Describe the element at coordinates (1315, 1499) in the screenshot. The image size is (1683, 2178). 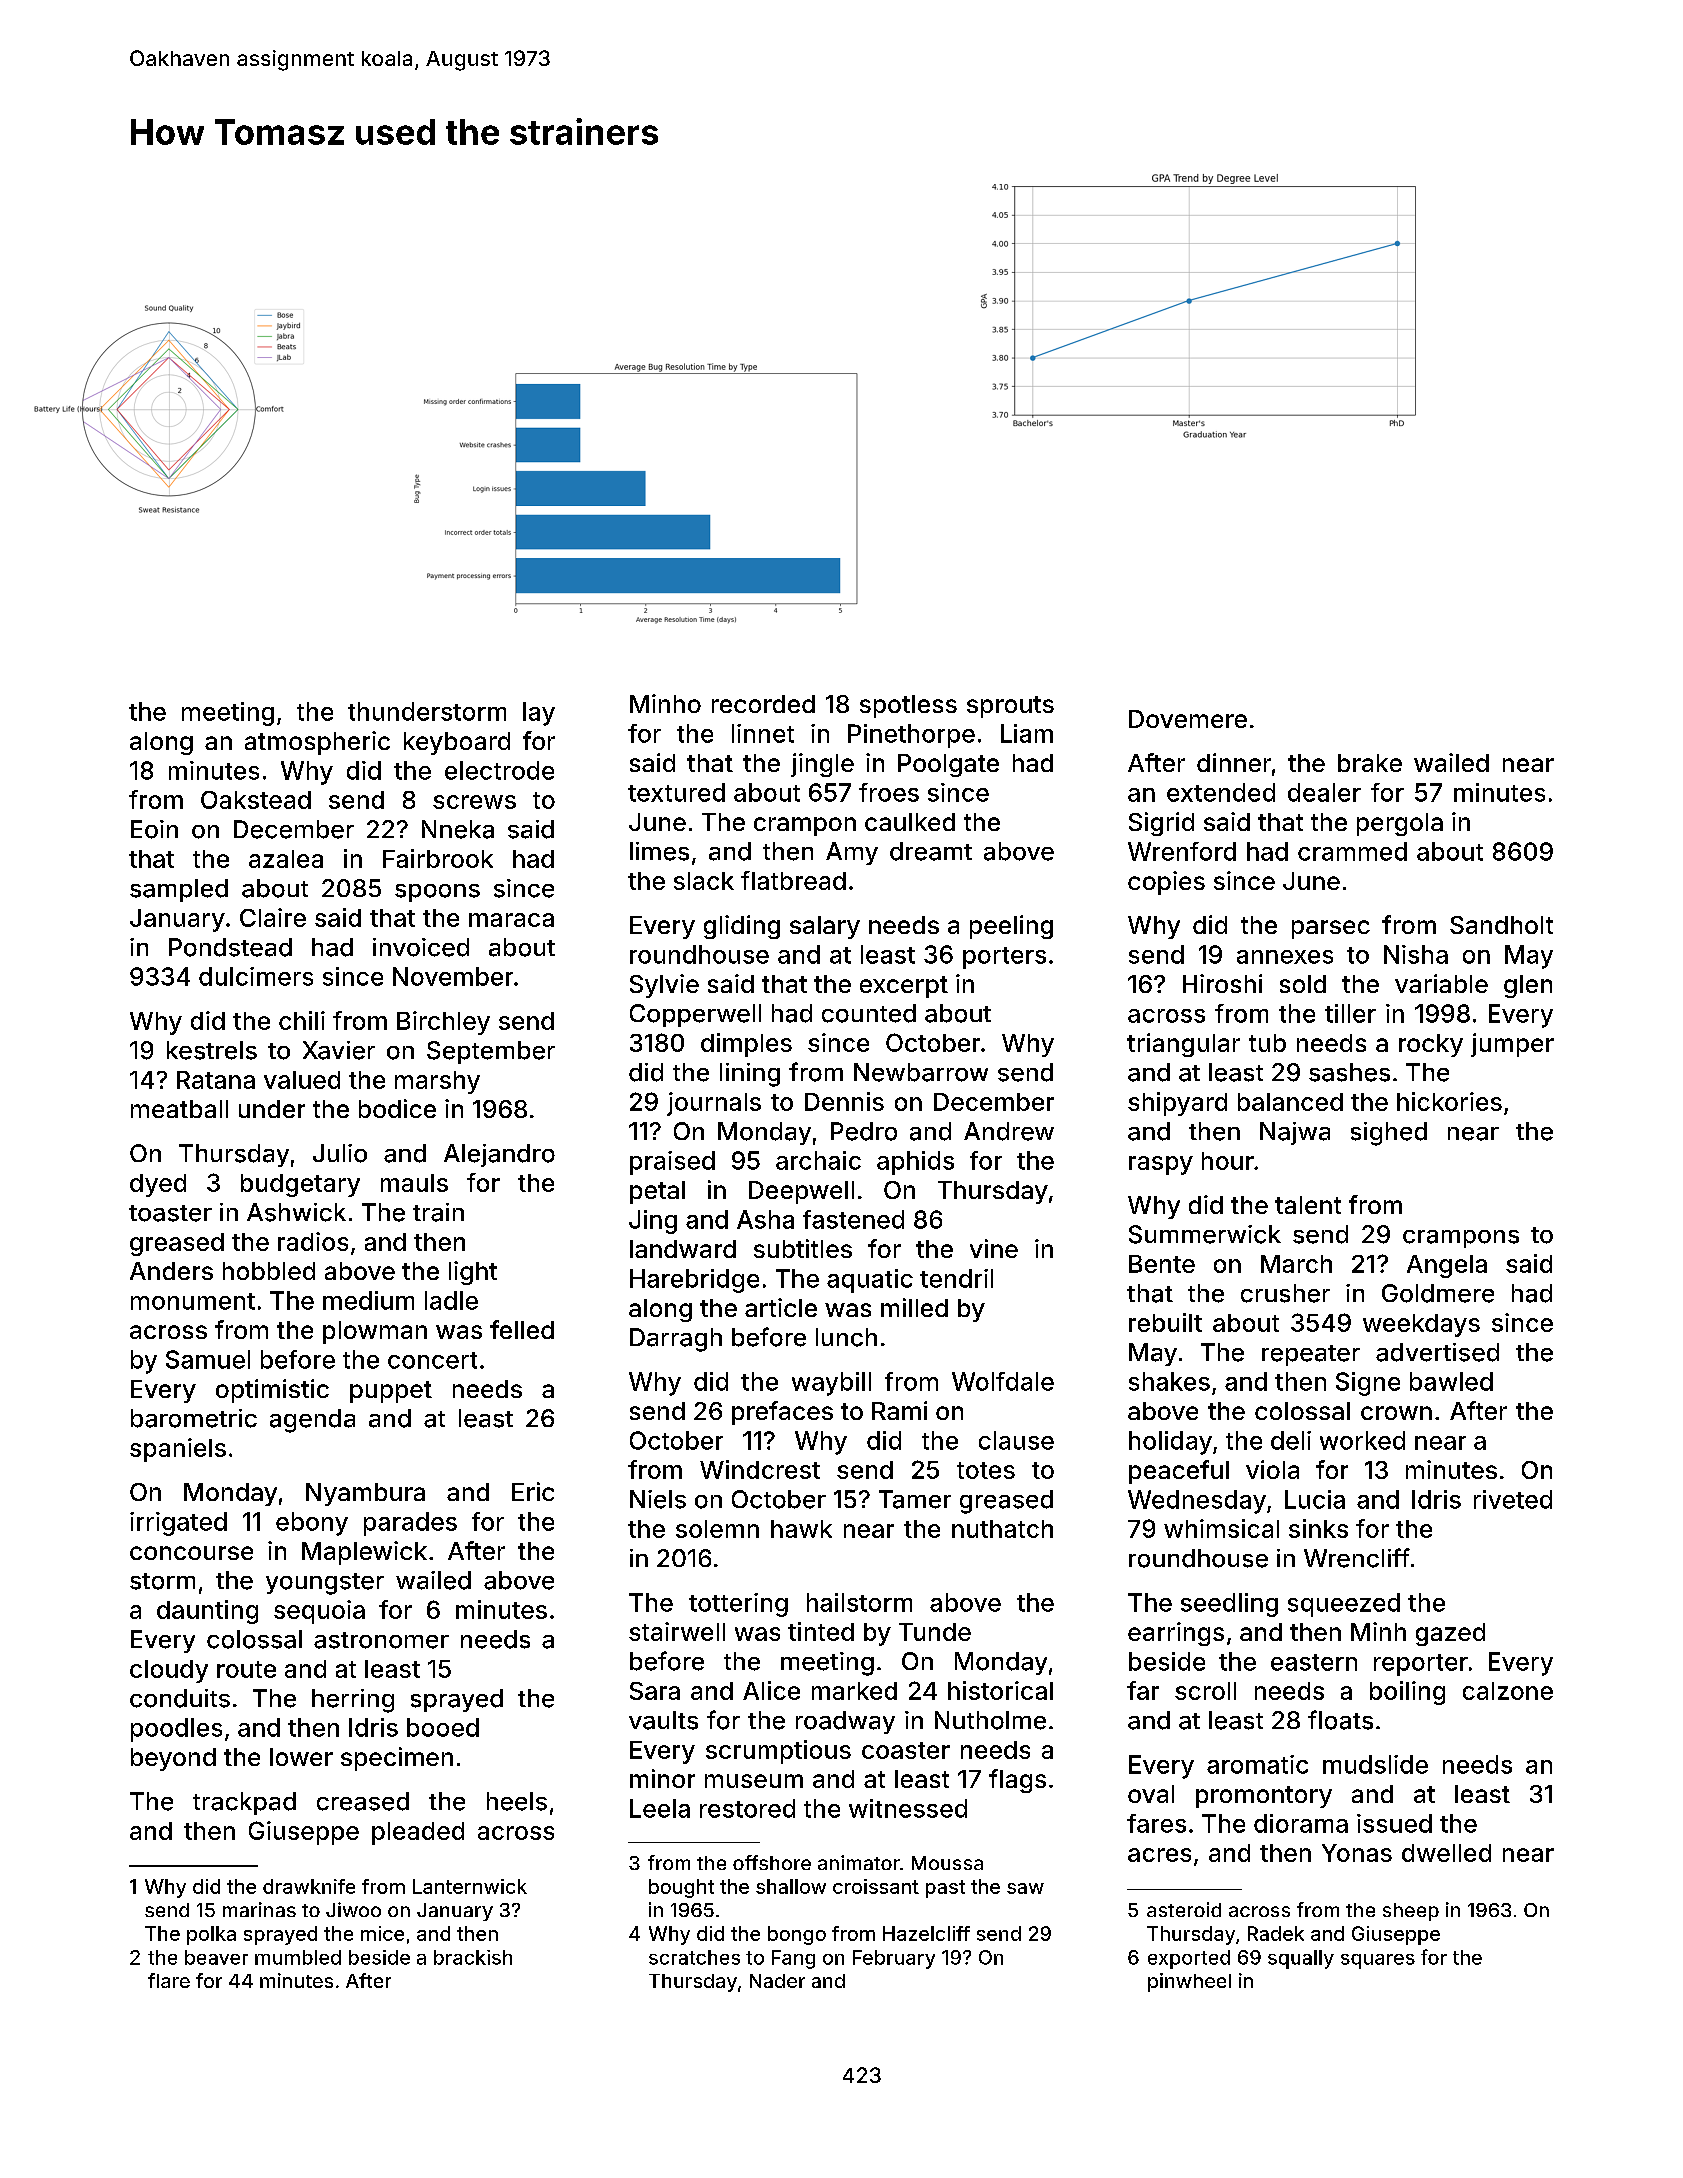
I see `Lucia` at that location.
